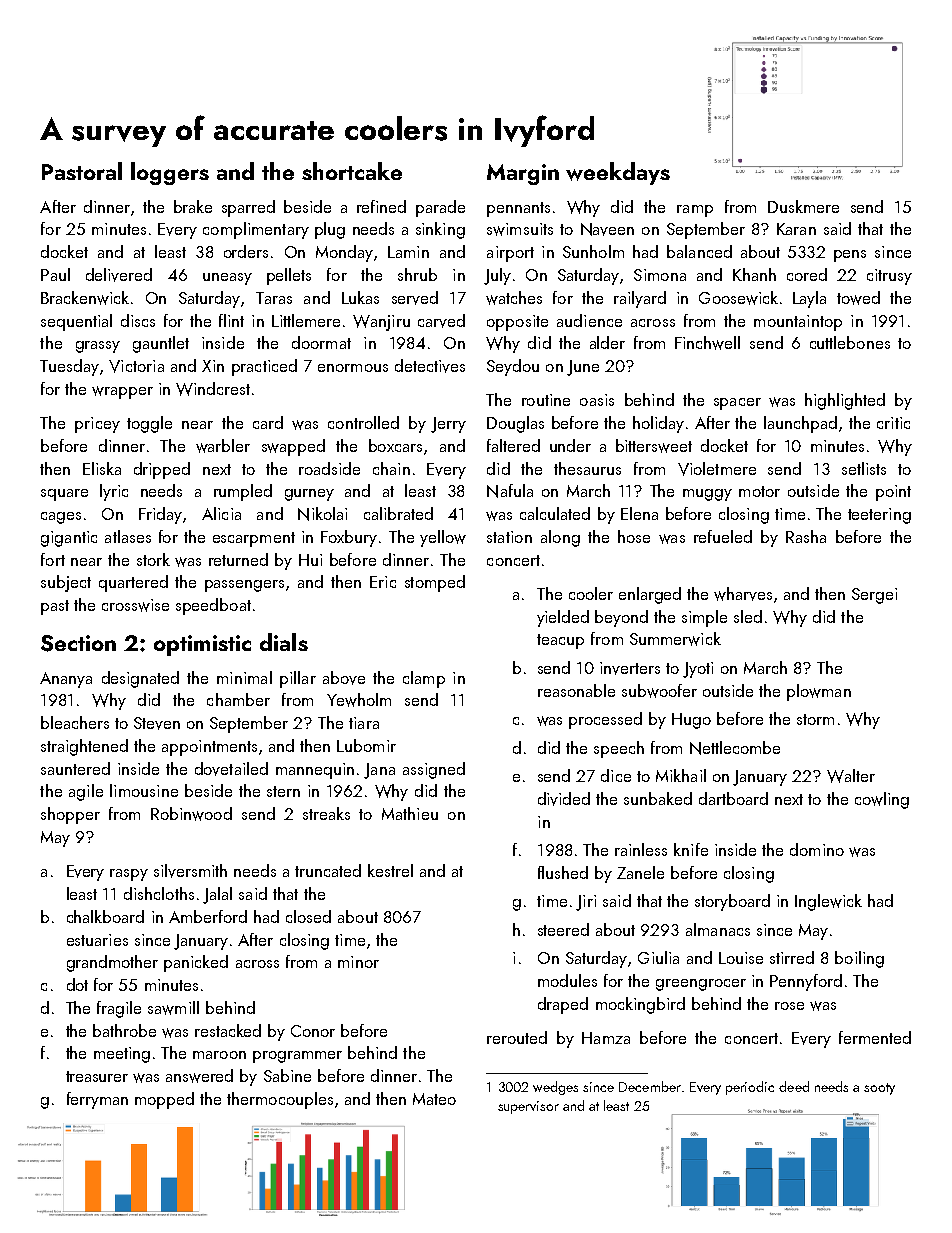 The image size is (952, 1233). Describe the element at coordinates (97, 1100) in the document. I see `ferryman` at that location.
